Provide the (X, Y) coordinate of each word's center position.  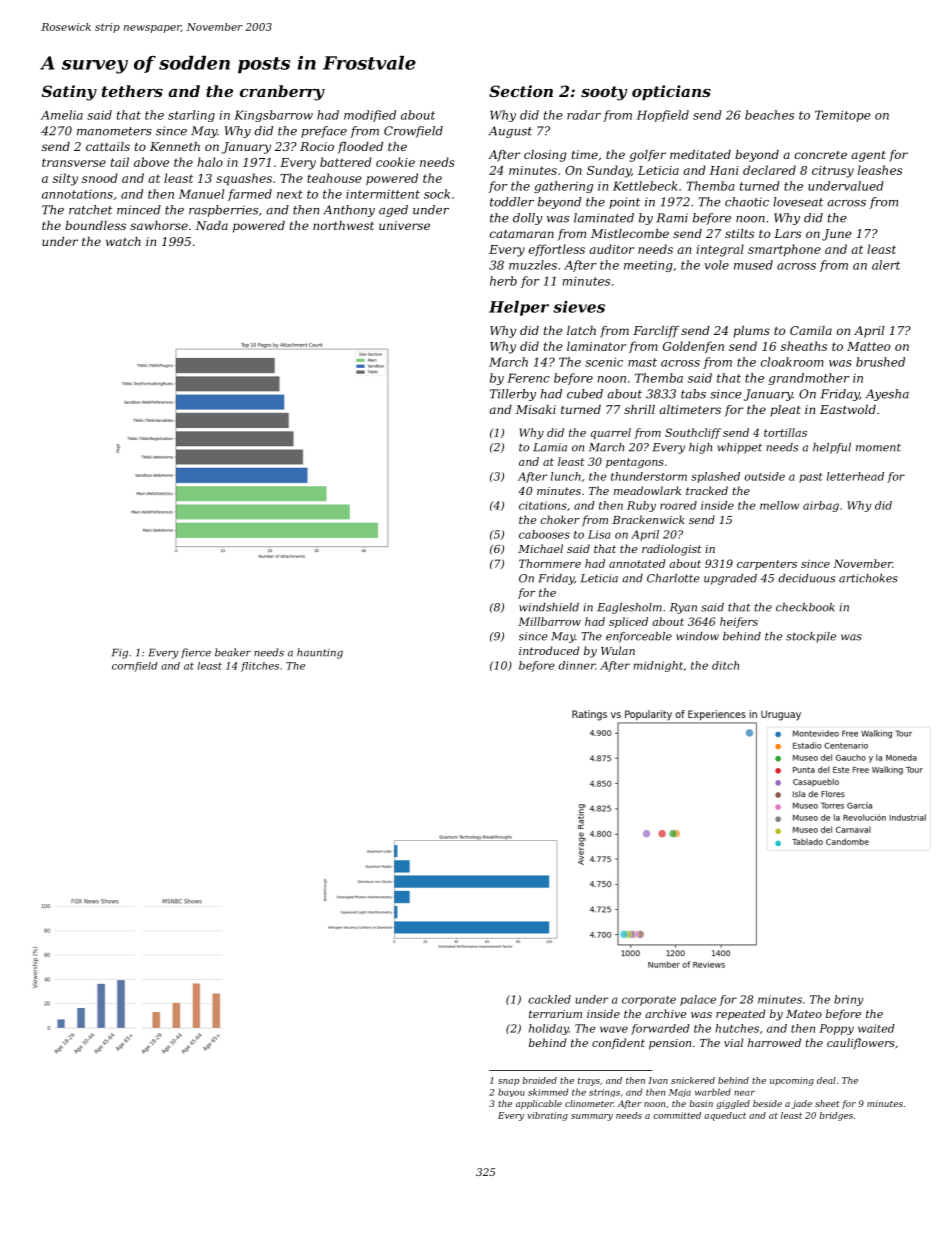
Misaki (536, 409)
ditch (725, 665)
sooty (604, 93)
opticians (671, 92)
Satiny (69, 93)
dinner (576, 665)
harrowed (774, 1042)
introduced (549, 650)
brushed (880, 362)
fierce (196, 653)
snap (508, 1082)
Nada (211, 225)
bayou (511, 1092)
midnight (658, 666)
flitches (260, 667)
